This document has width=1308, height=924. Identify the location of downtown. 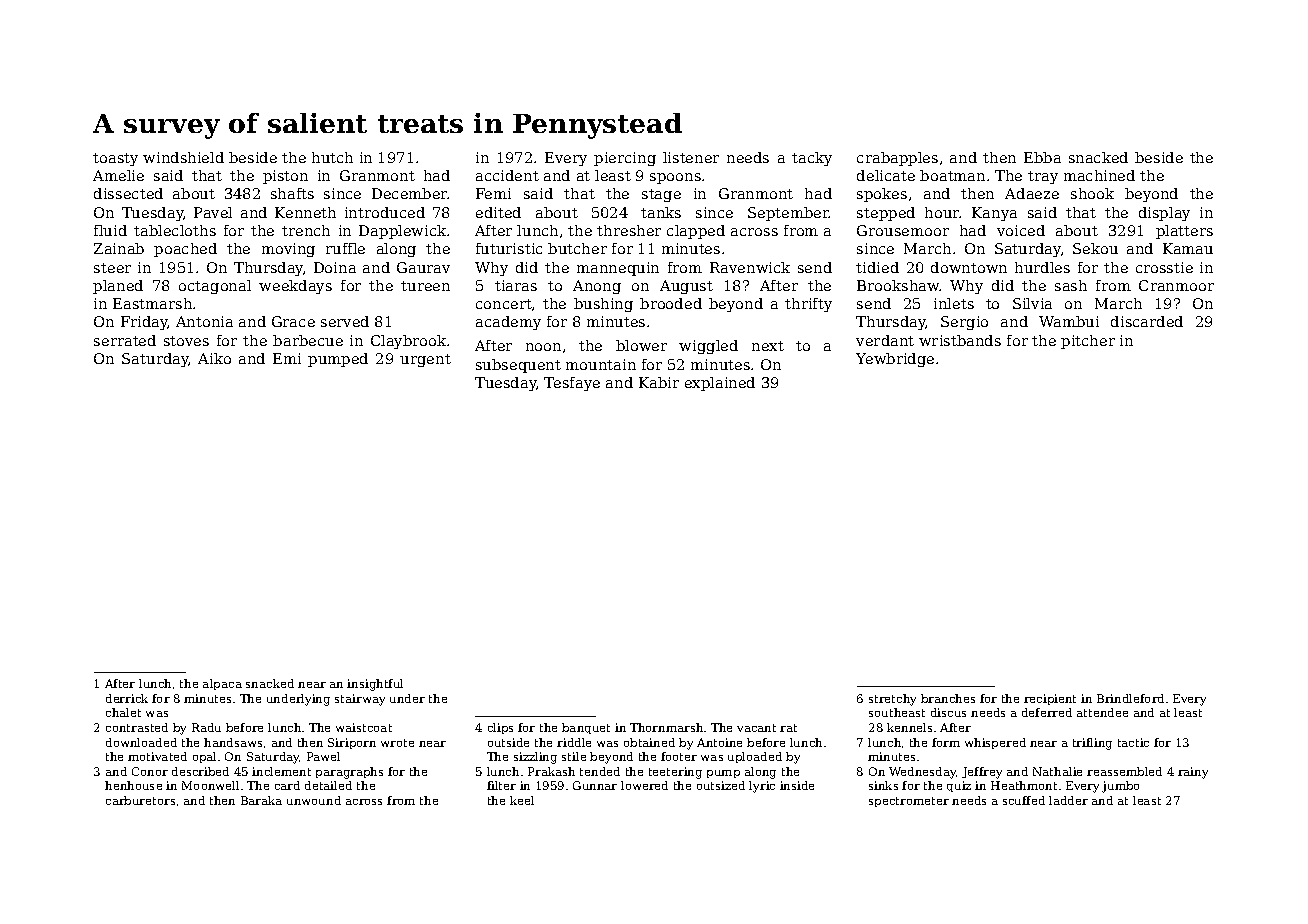
(969, 267).
